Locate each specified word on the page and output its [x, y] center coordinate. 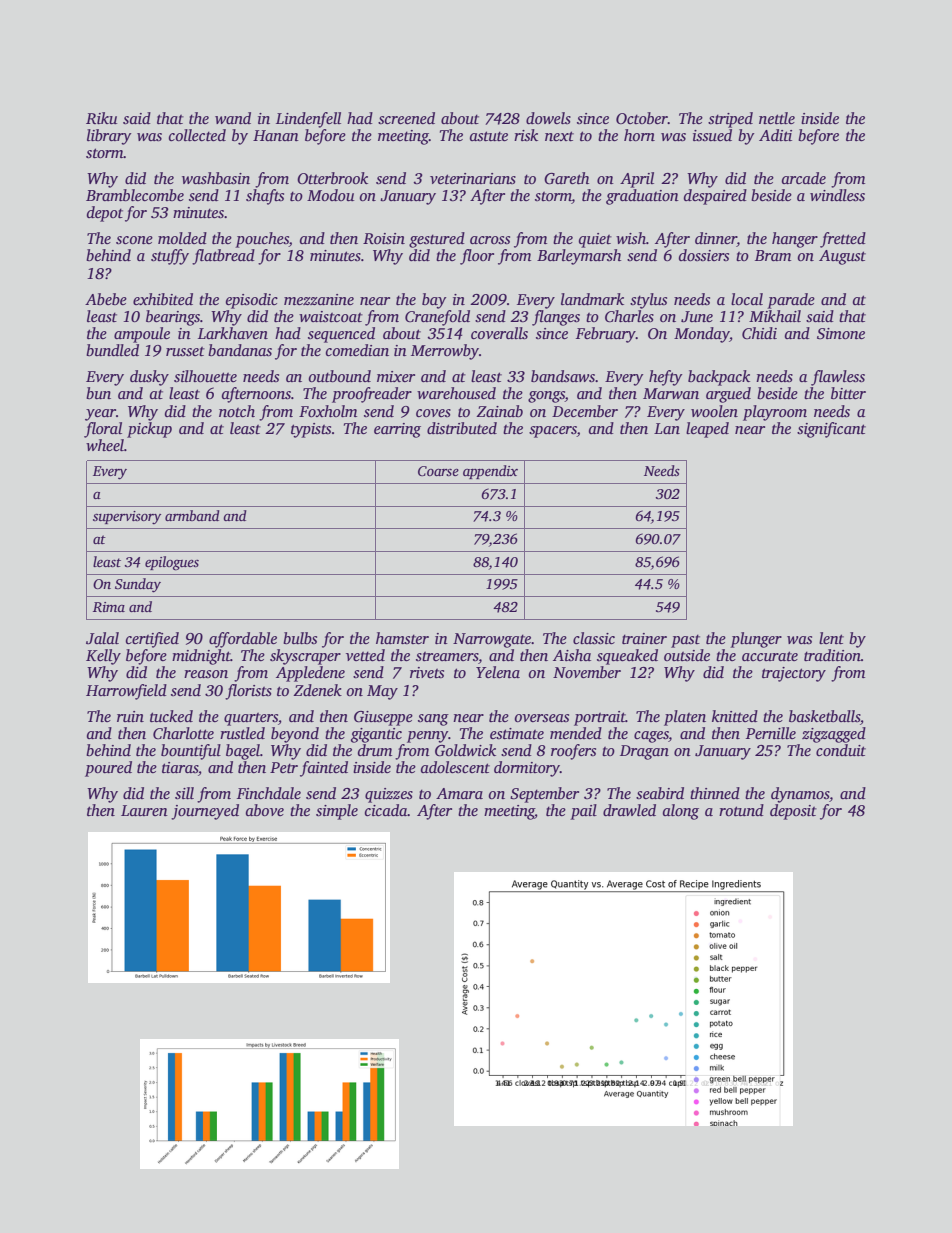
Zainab [499, 411]
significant [831, 430]
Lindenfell [308, 120]
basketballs [824, 716]
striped [730, 120]
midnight [201, 657]
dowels [548, 118]
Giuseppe [383, 718]
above [265, 810]
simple [337, 812]
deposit [793, 812]
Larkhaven [233, 333]
